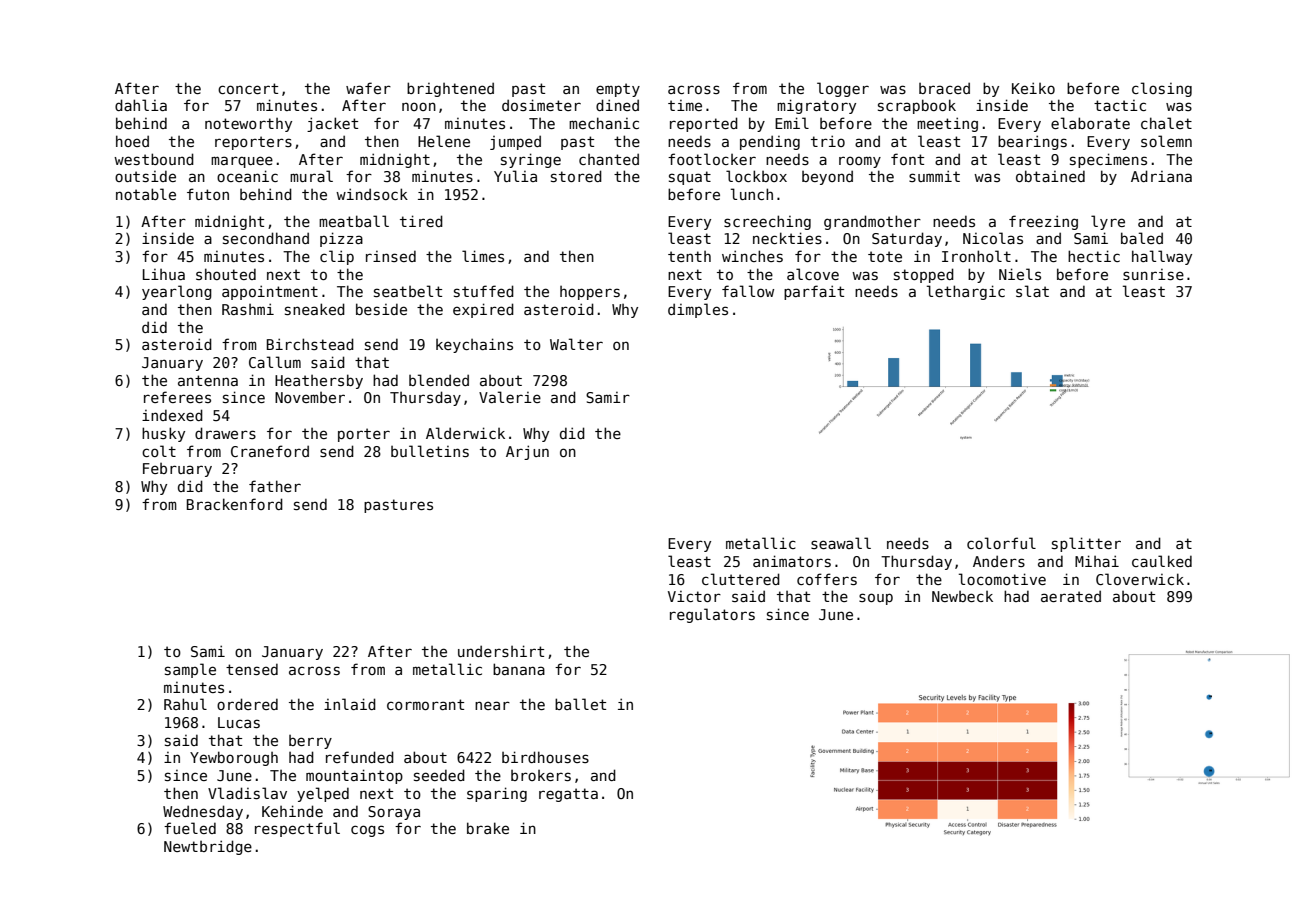  What do you see at coordinates (132, 141) in the image?
I see `hoed` at bounding box center [132, 141].
